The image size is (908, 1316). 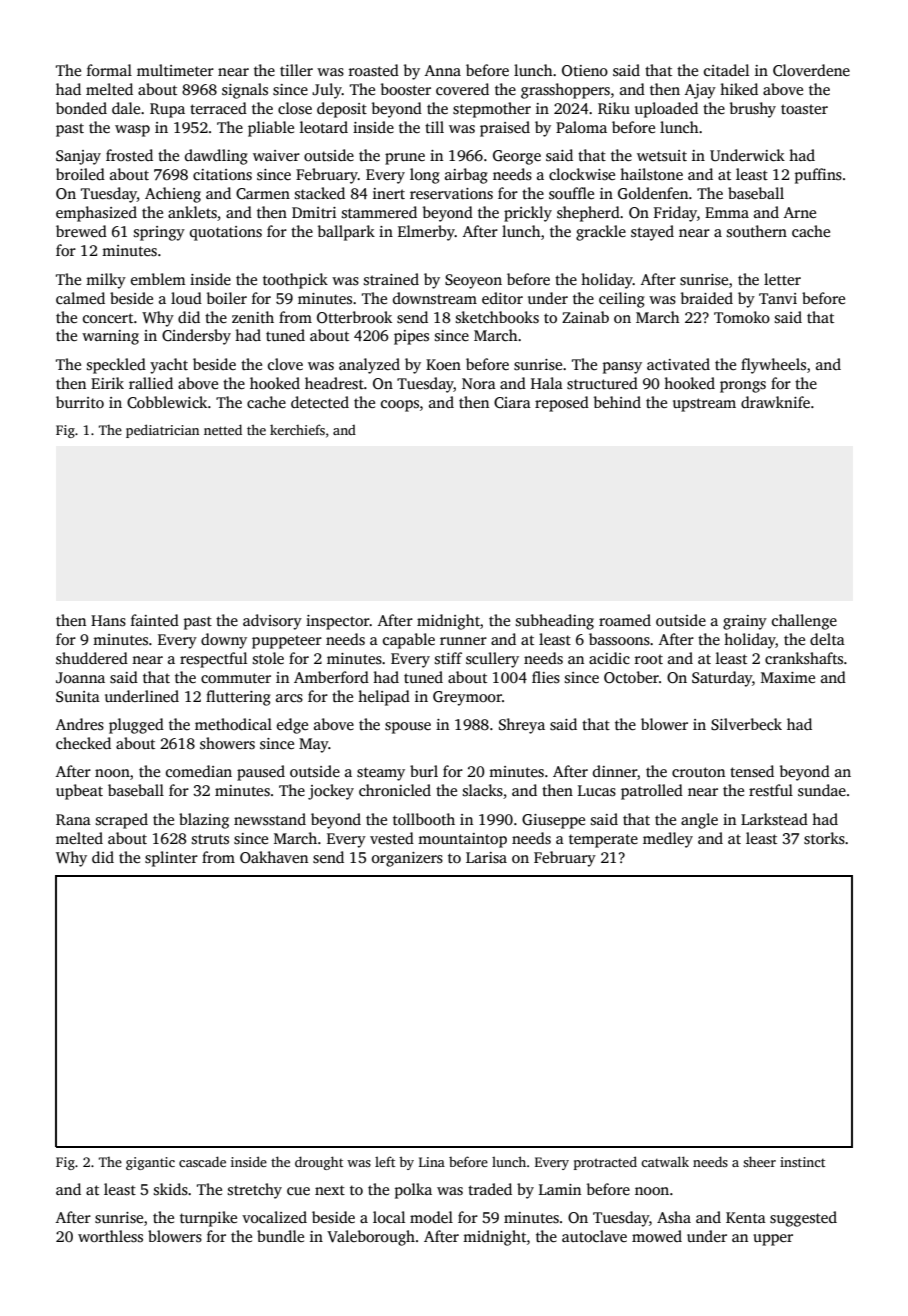 I want to click on roasted, so click(x=374, y=70).
